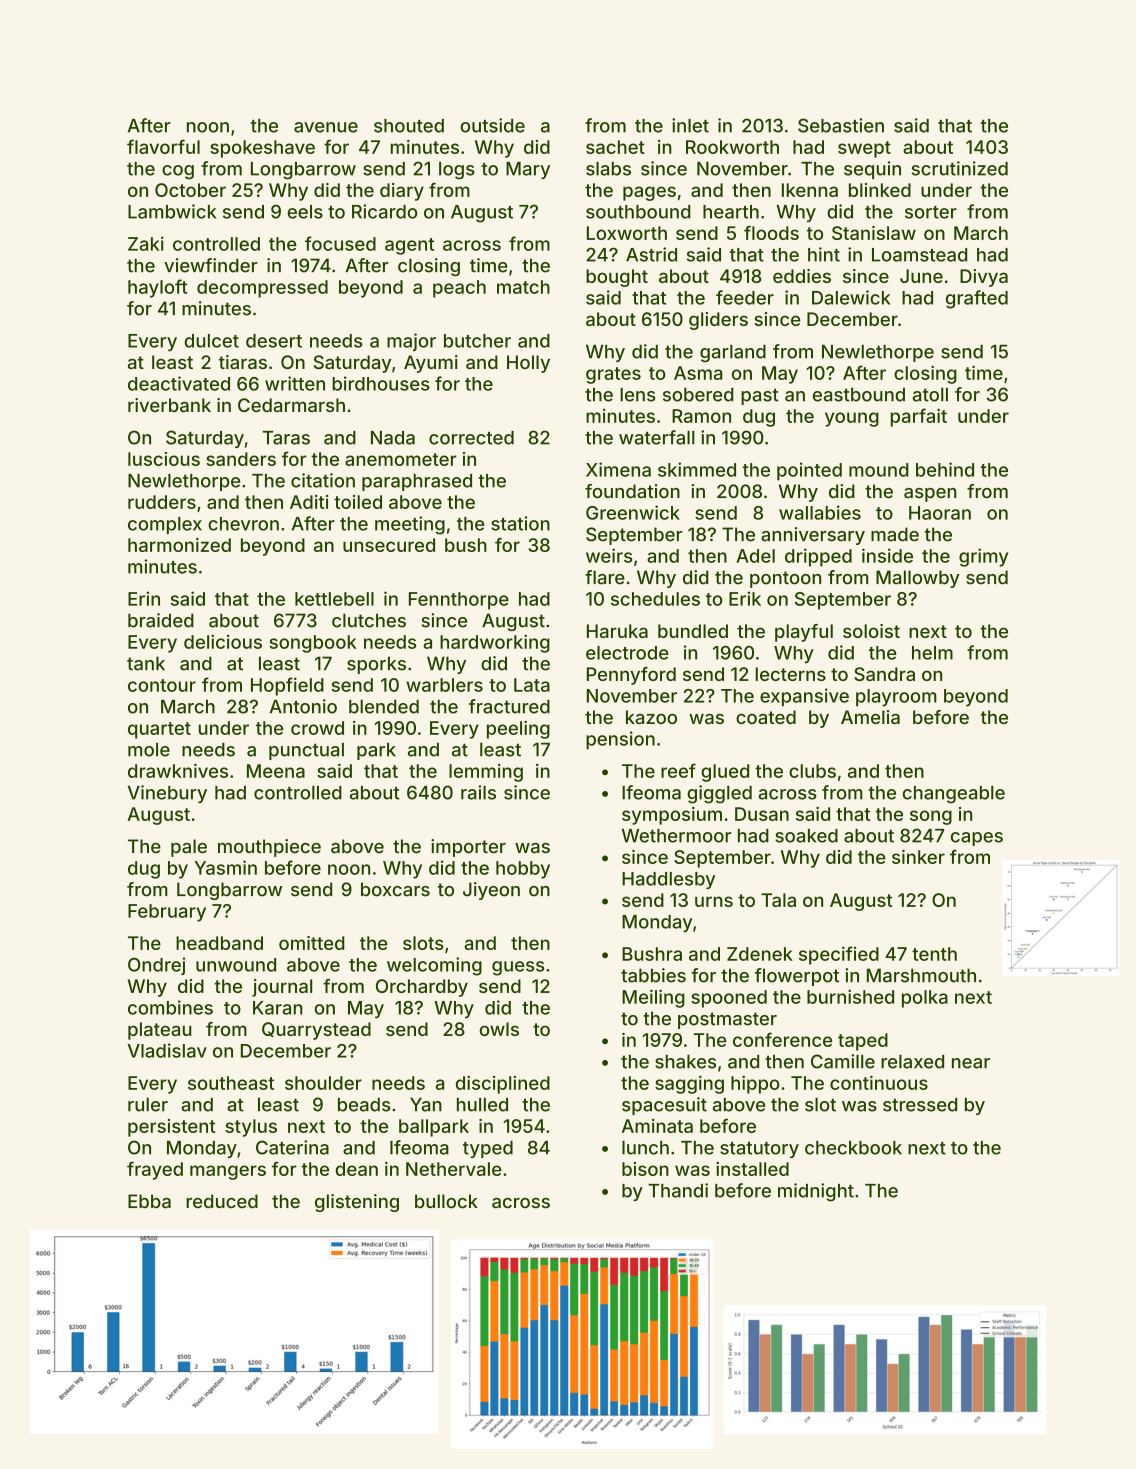  What do you see at coordinates (223, 641) in the screenshot?
I see `delicious` at bounding box center [223, 641].
